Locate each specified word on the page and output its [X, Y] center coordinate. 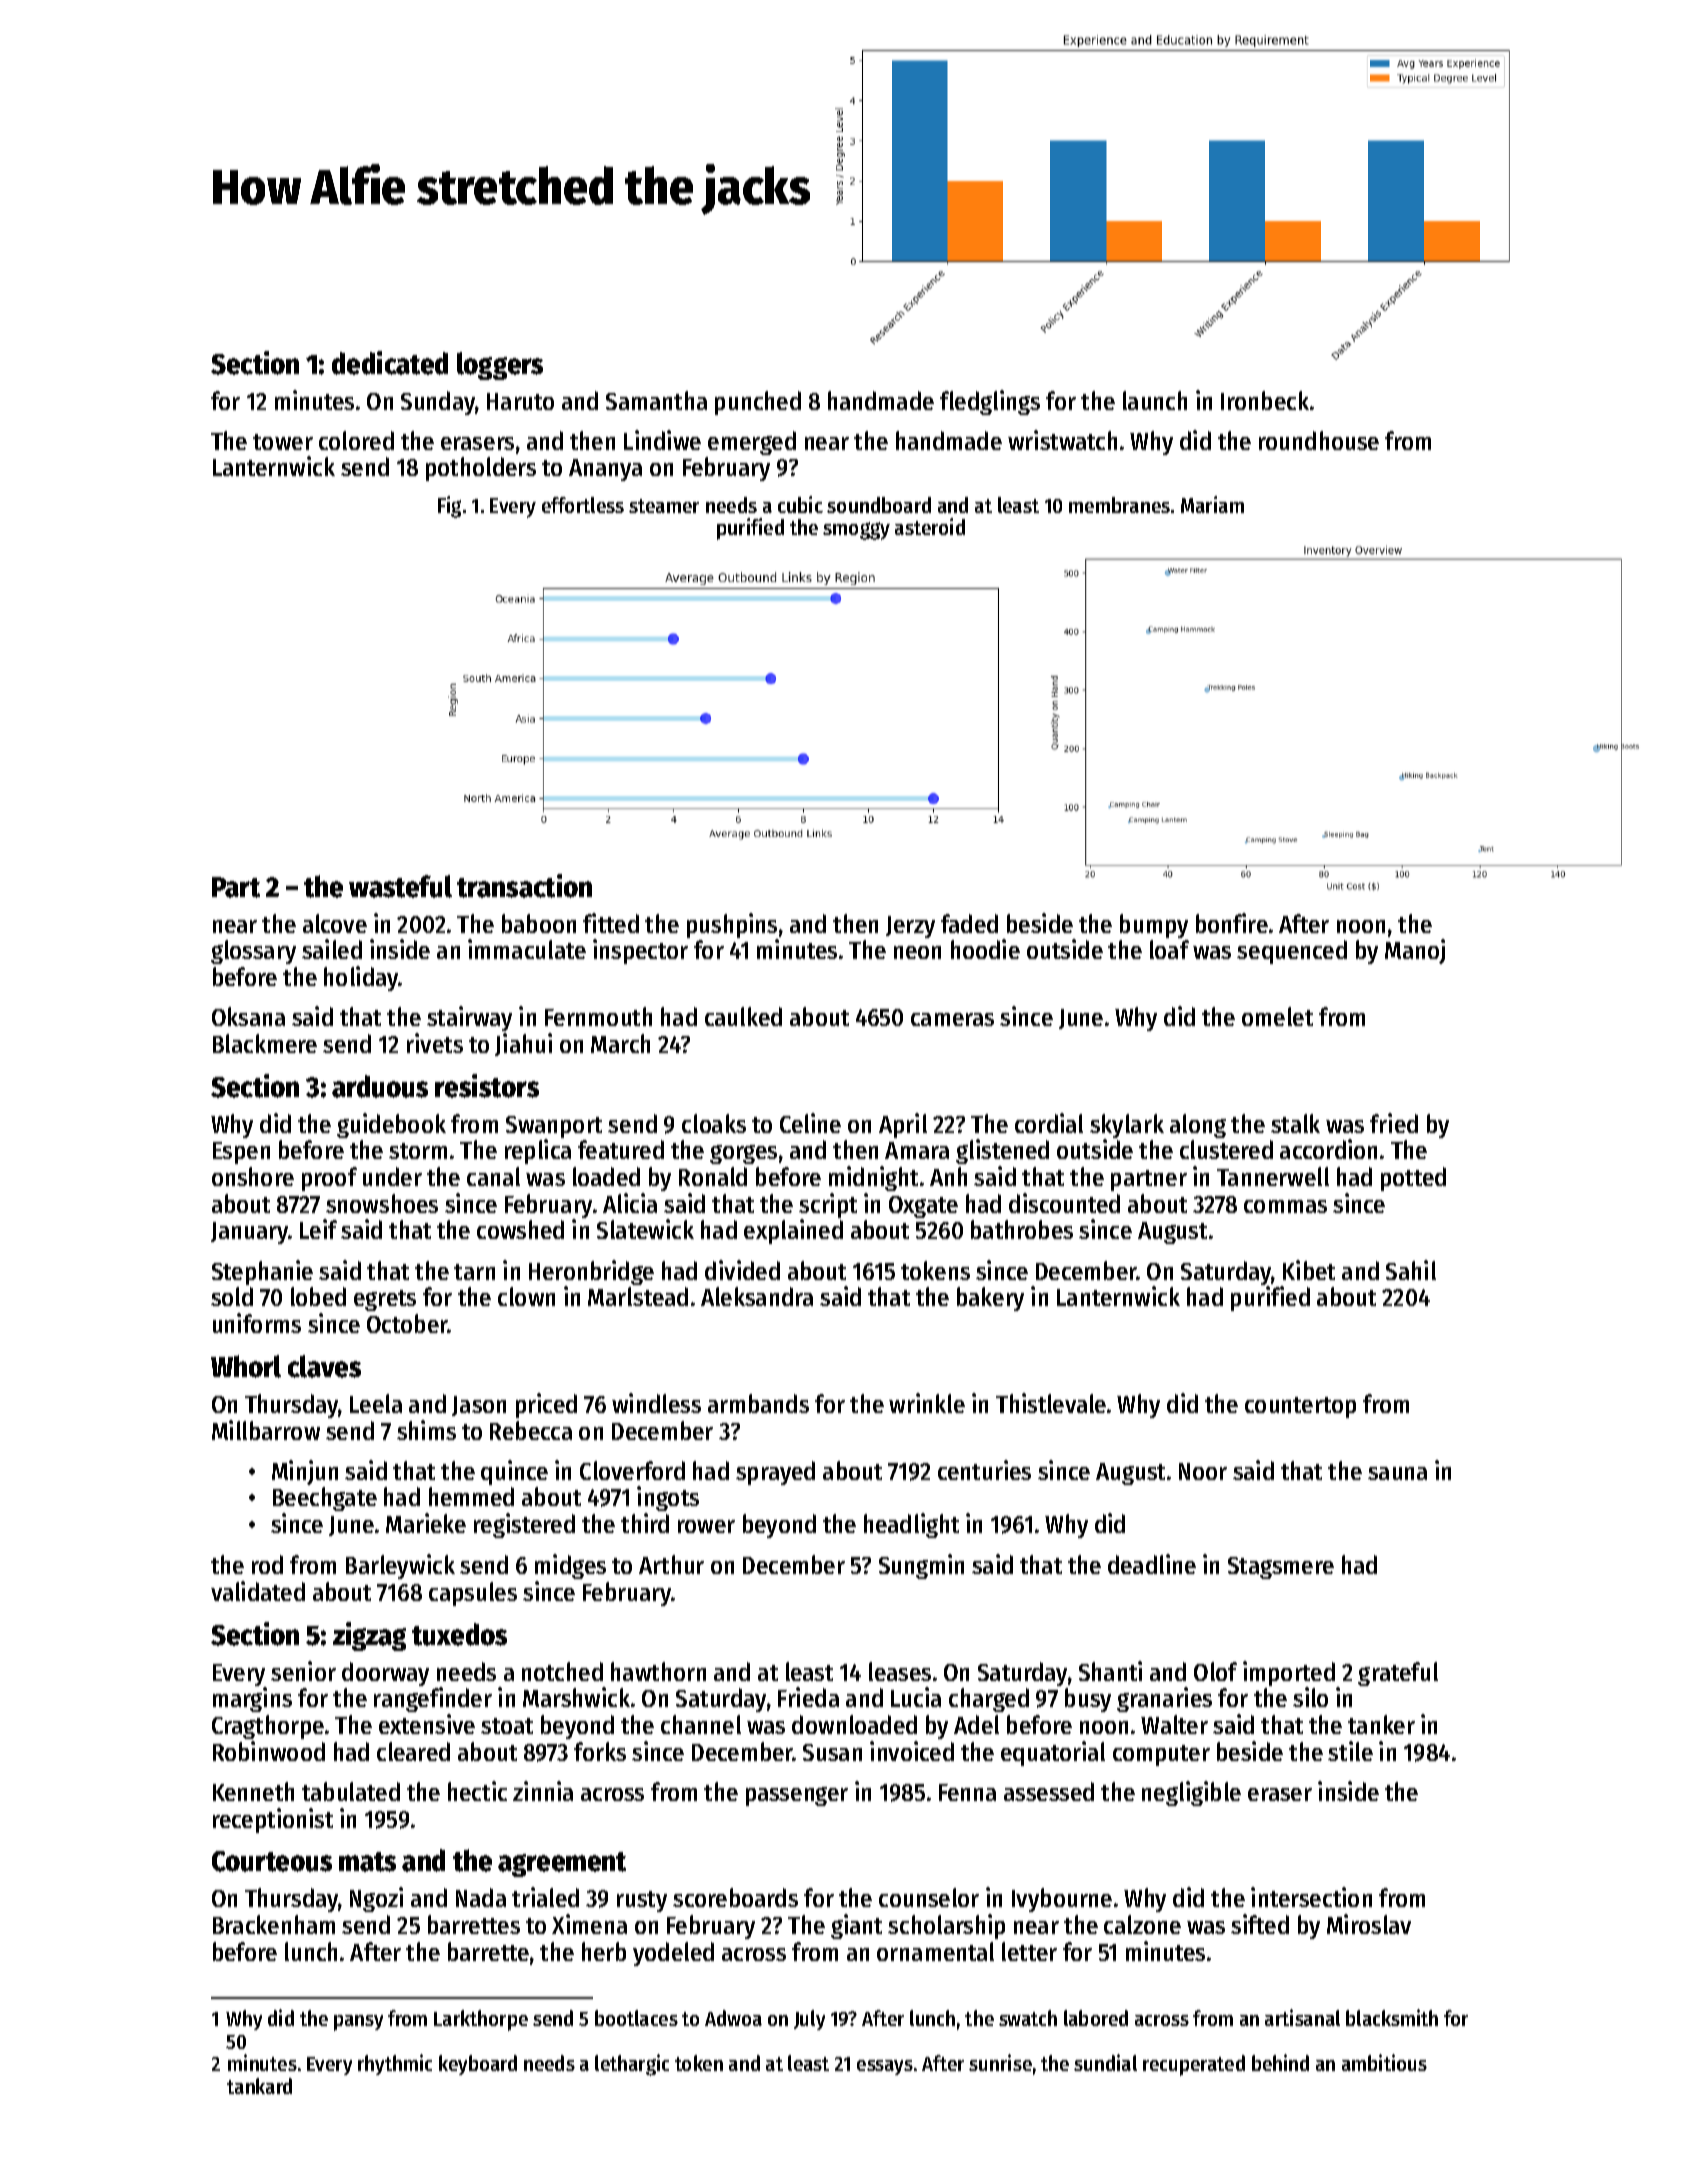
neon [917, 952]
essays [885, 2067]
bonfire [1232, 923]
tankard [259, 2086]
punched [758, 403]
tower [283, 442]
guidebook [391, 1125]
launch [1155, 400]
